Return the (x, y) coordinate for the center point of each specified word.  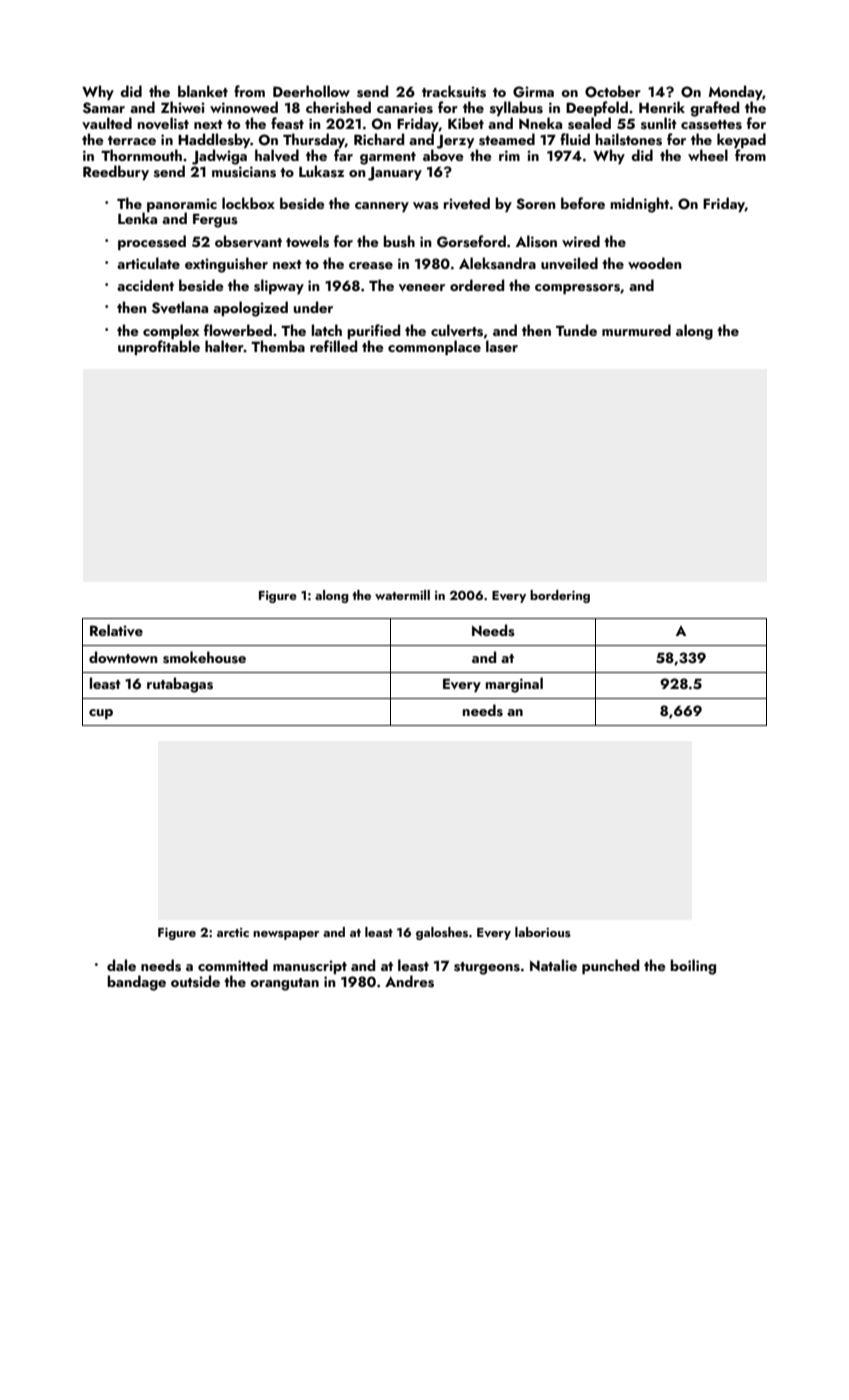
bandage (136, 983)
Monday (735, 92)
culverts (457, 330)
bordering (560, 596)
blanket (203, 91)
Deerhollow (311, 91)
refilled (333, 346)
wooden (655, 263)
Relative (116, 630)
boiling (693, 967)
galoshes (442, 933)
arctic (233, 932)
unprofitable (159, 347)
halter (224, 346)
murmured (636, 330)
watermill (402, 595)
